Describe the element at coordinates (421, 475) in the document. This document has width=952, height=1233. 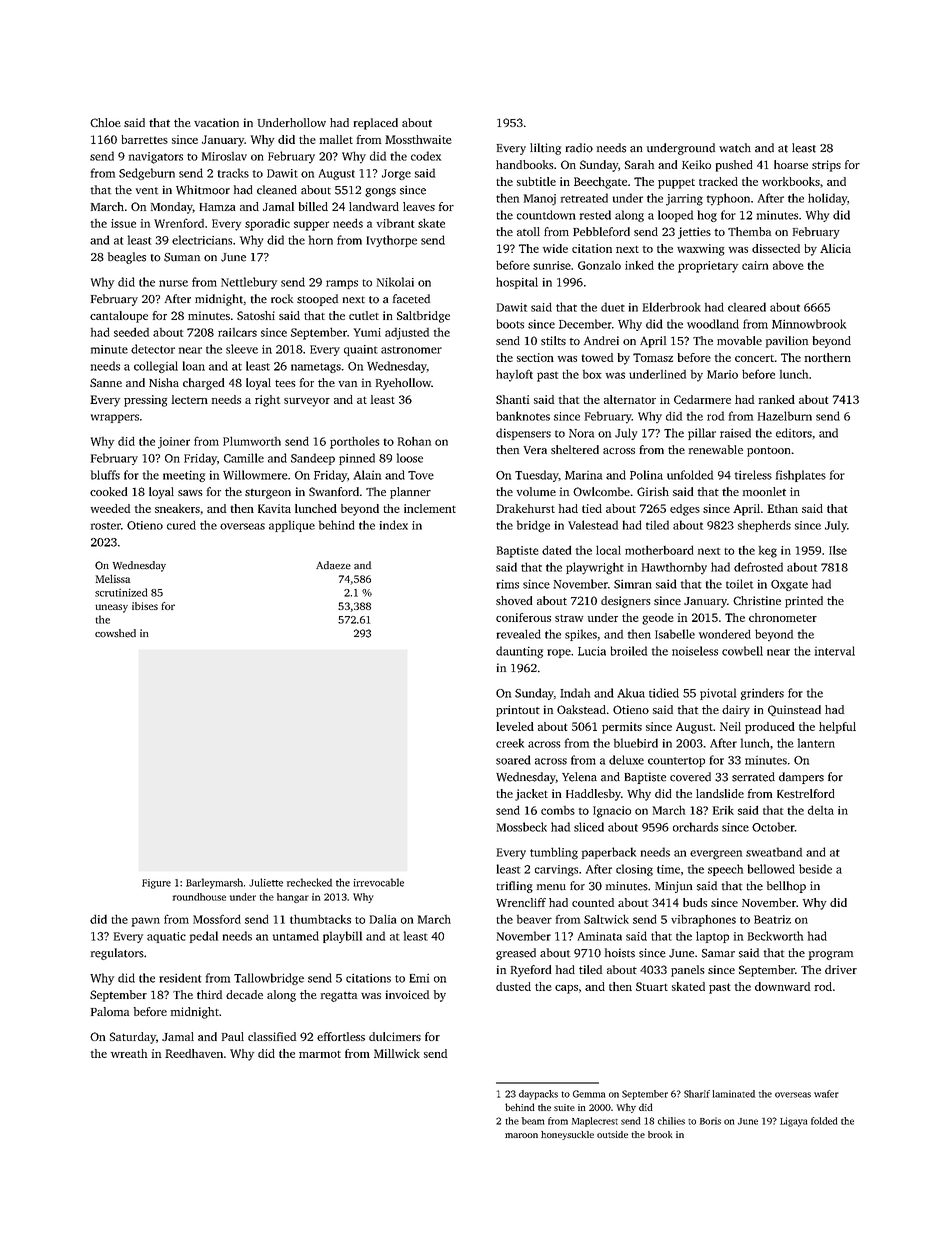
I see `Tove` at that location.
